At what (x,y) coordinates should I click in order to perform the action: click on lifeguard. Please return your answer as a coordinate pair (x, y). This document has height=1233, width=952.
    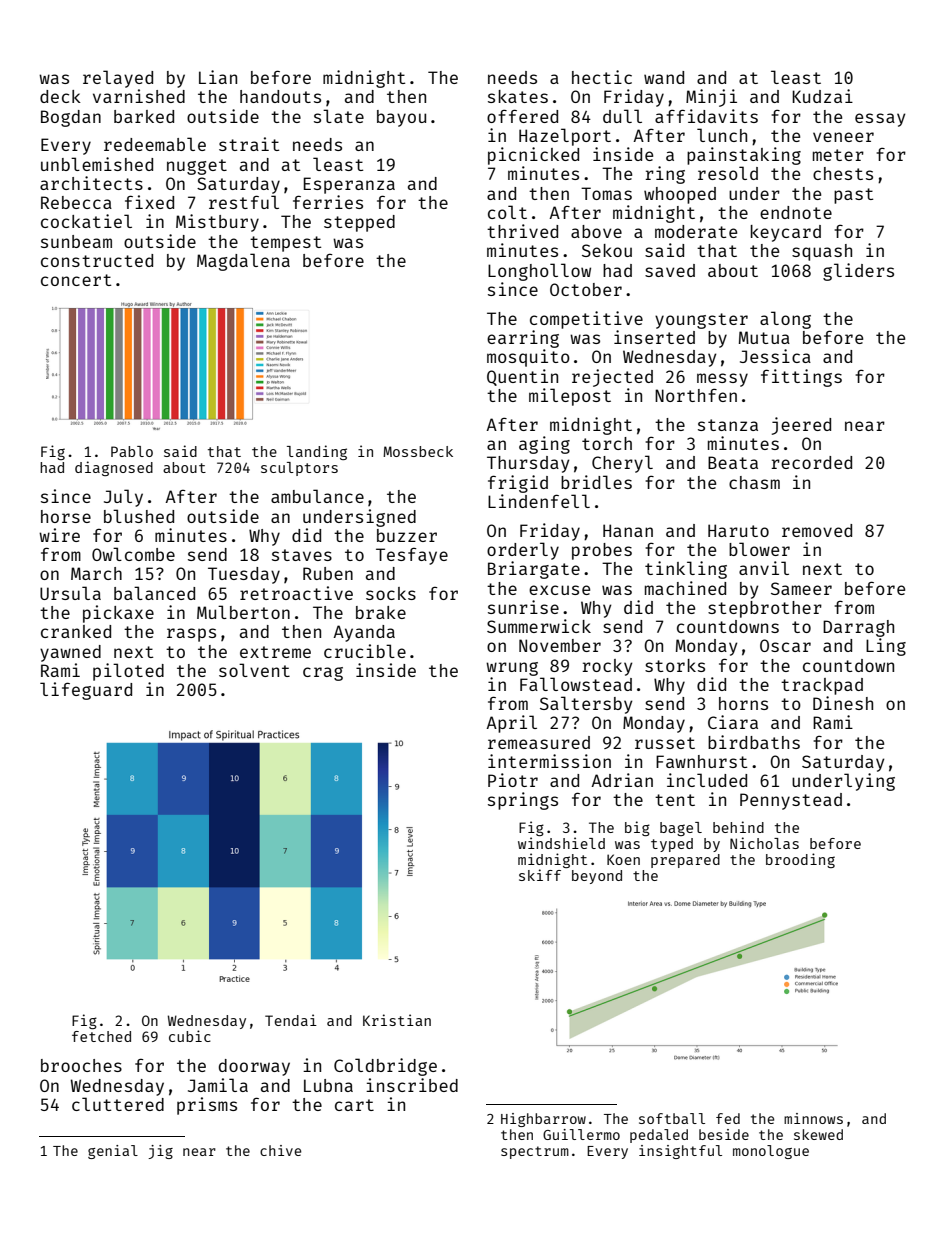
    Looking at the image, I should click on (86, 691).
